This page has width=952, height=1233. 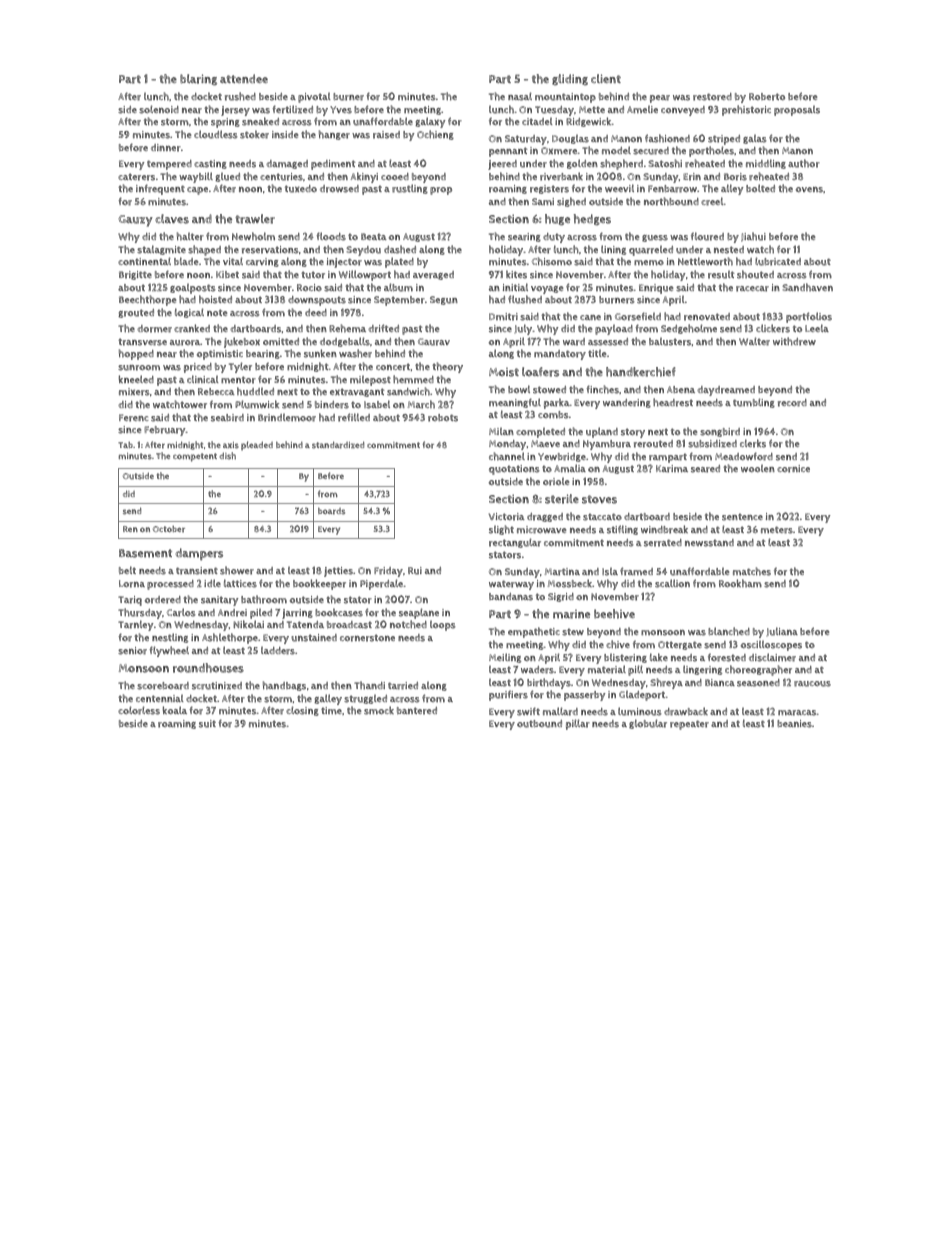 I want to click on lubricated, so click(x=778, y=261).
